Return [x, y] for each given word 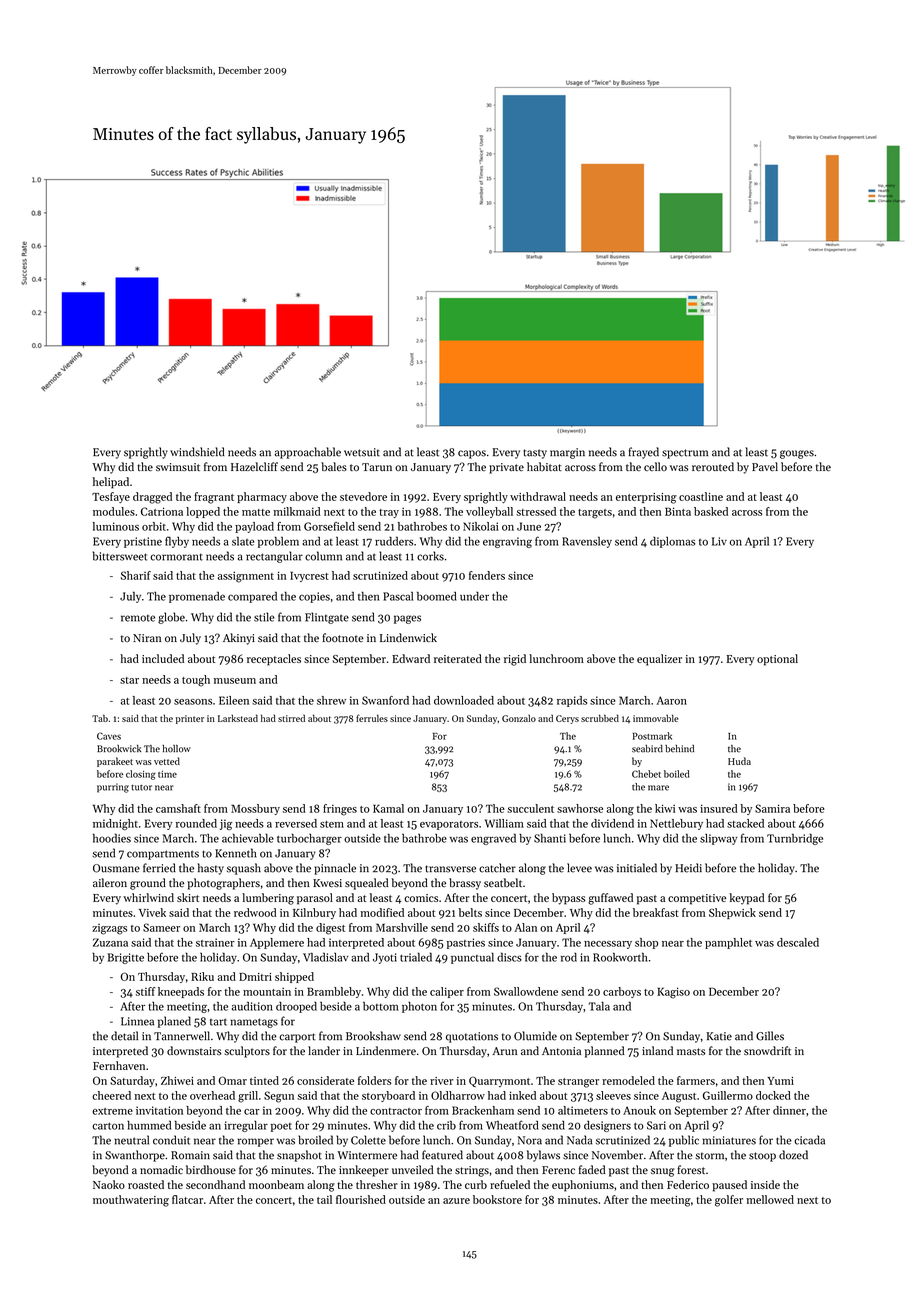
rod [569, 957]
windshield [197, 452]
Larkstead [238, 718]
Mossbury [255, 809]
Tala [599, 1006]
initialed [637, 868]
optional [777, 660]
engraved [493, 839]
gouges [797, 454]
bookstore [497, 1199]
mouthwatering [131, 1201]
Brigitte [126, 958]
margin [567, 453]
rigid [515, 660]
